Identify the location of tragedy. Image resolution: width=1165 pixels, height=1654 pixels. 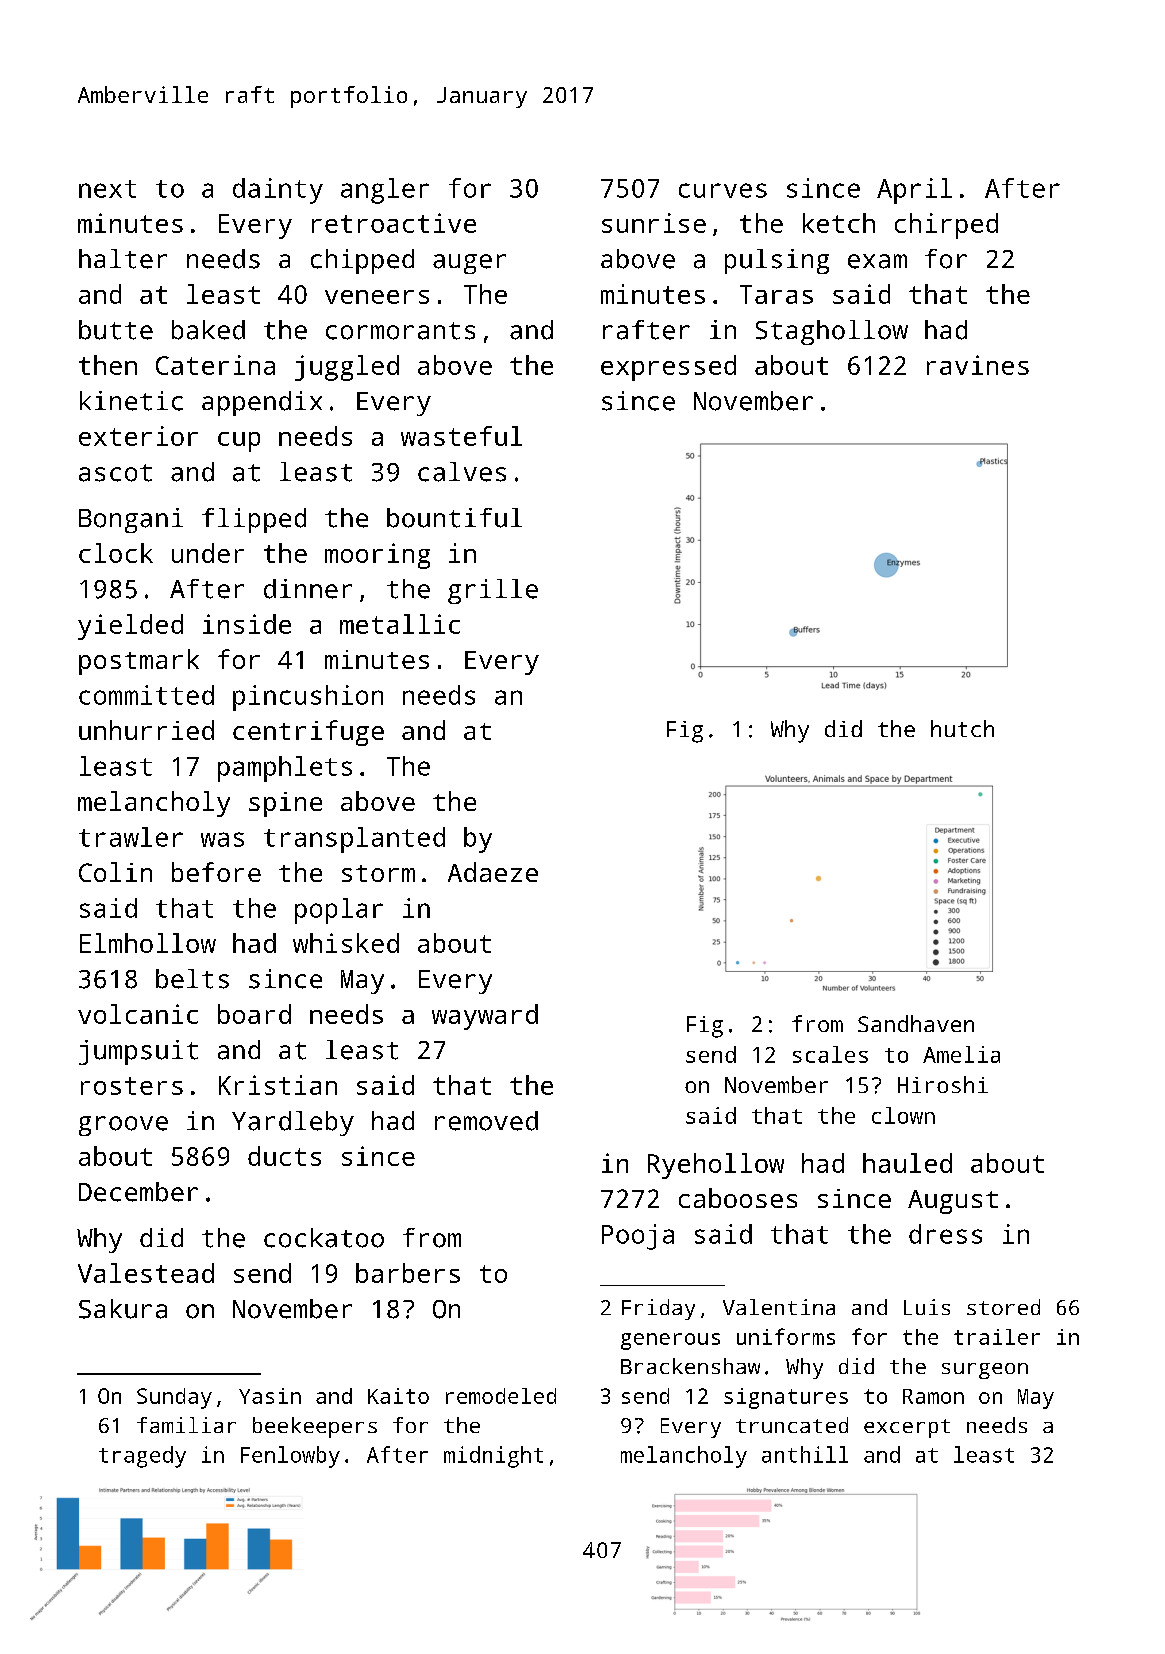
(142, 1457).
